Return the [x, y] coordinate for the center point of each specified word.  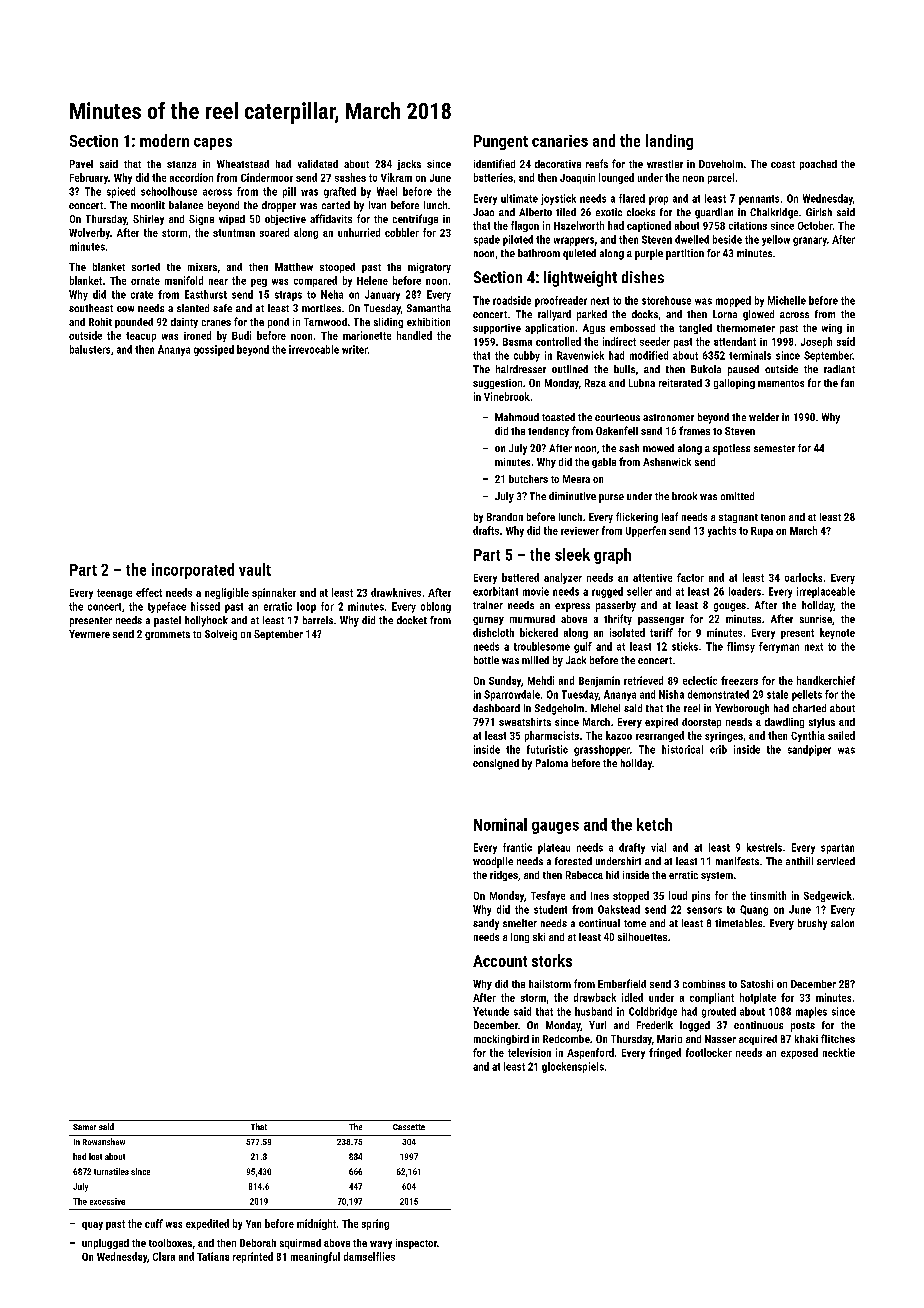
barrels [318, 620]
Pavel [81, 164]
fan [847, 382]
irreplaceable [826, 592]
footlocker [709, 1052]
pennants [759, 200]
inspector [416, 1244]
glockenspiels [573, 1067]
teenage [114, 594]
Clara [164, 1256]
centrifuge [415, 219]
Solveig [221, 635]
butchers [528, 479]
